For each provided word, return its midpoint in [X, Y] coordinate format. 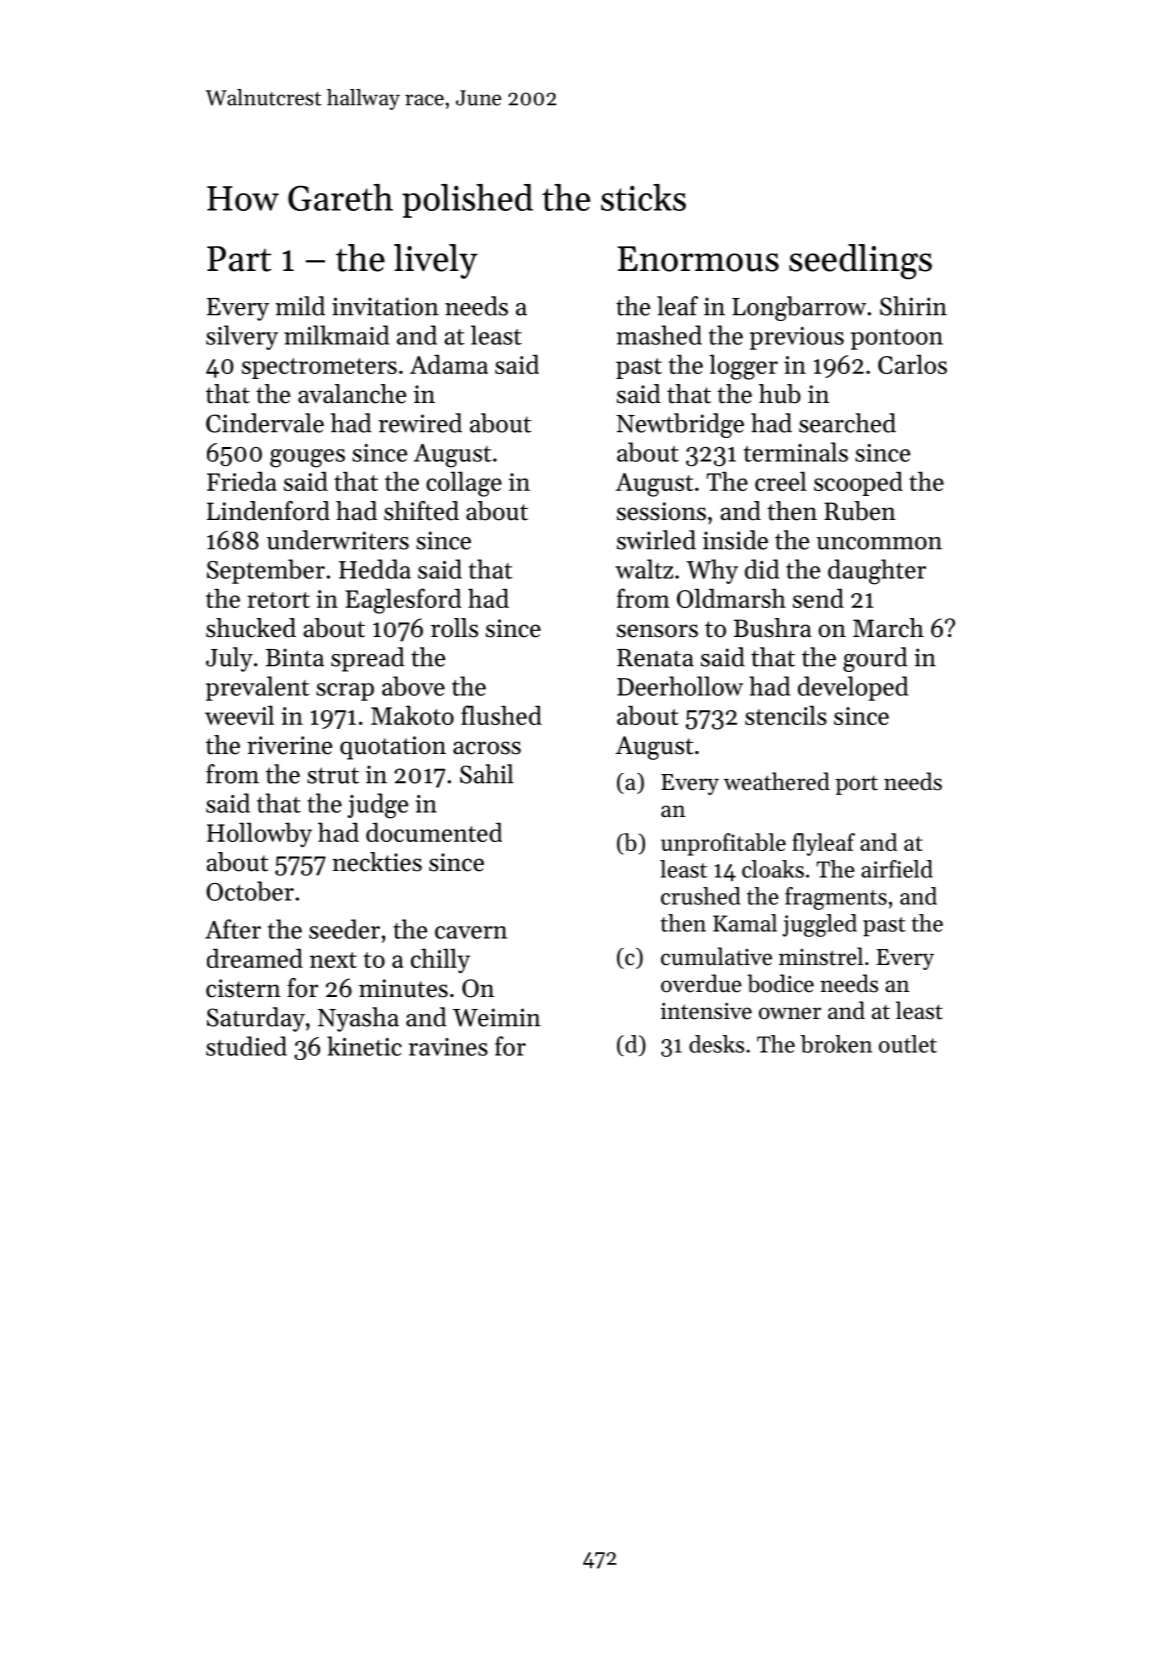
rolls [454, 628]
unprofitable [723, 844]
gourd [875, 659]
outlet [908, 1044]
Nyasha [358, 1019]
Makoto [412, 715]
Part [239, 259]
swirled [656, 540]
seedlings [860, 262]
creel [781, 481]
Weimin [497, 1017]
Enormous [698, 259]
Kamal [745, 923]
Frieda [242, 481]
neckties [377, 862]
